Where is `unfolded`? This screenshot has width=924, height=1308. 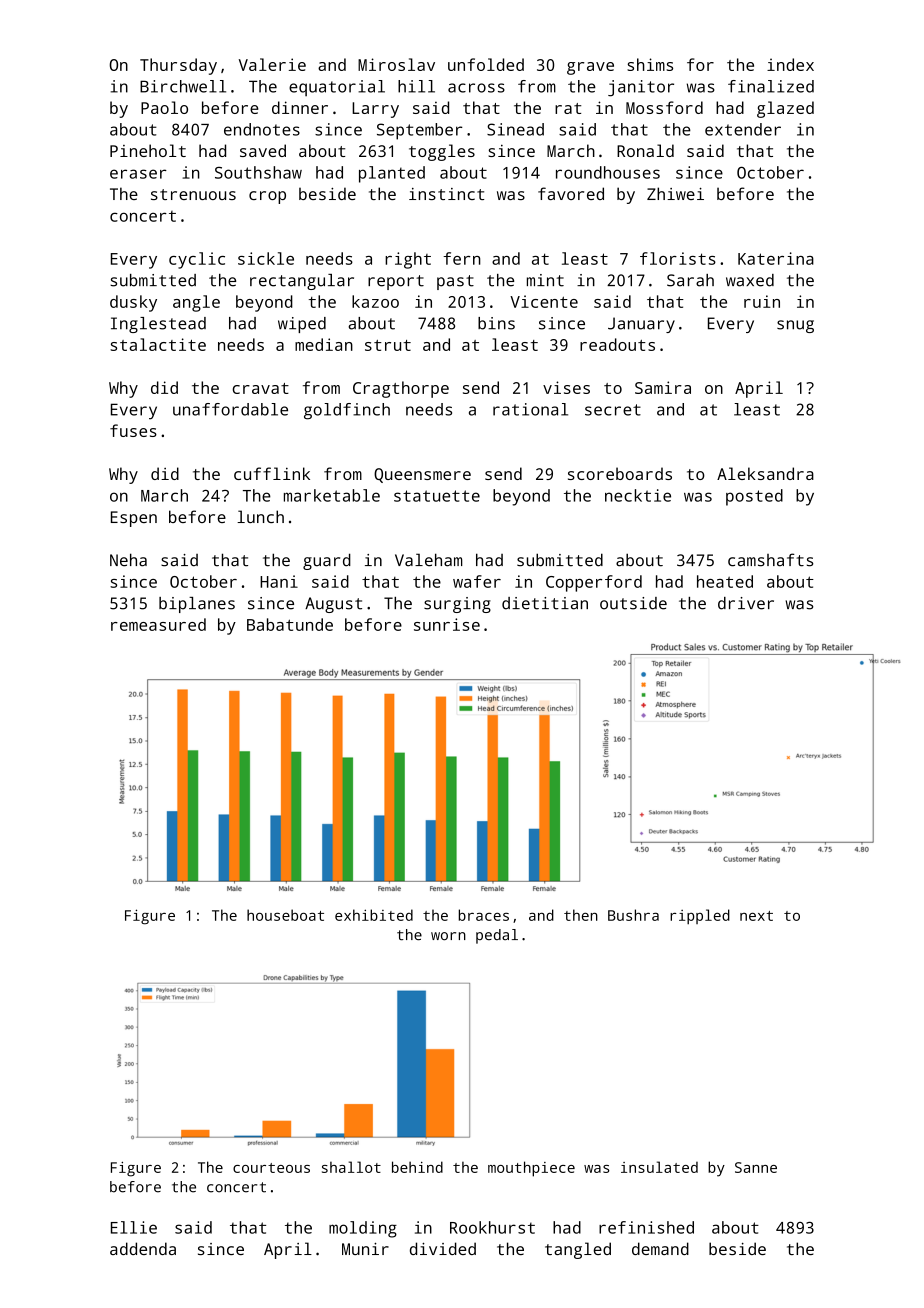
unfolded is located at coordinates (486, 64).
